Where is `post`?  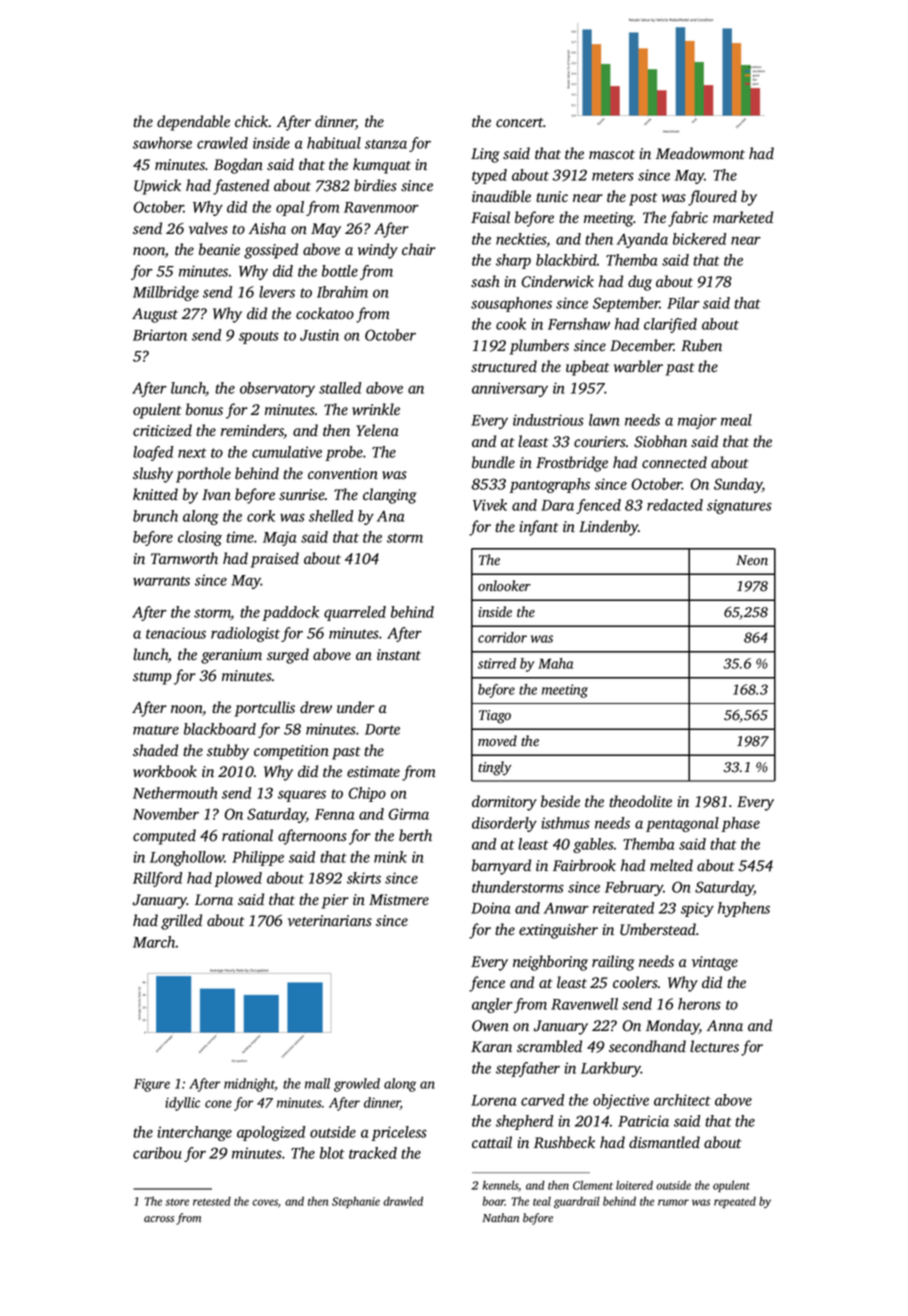
post is located at coordinates (643, 199).
